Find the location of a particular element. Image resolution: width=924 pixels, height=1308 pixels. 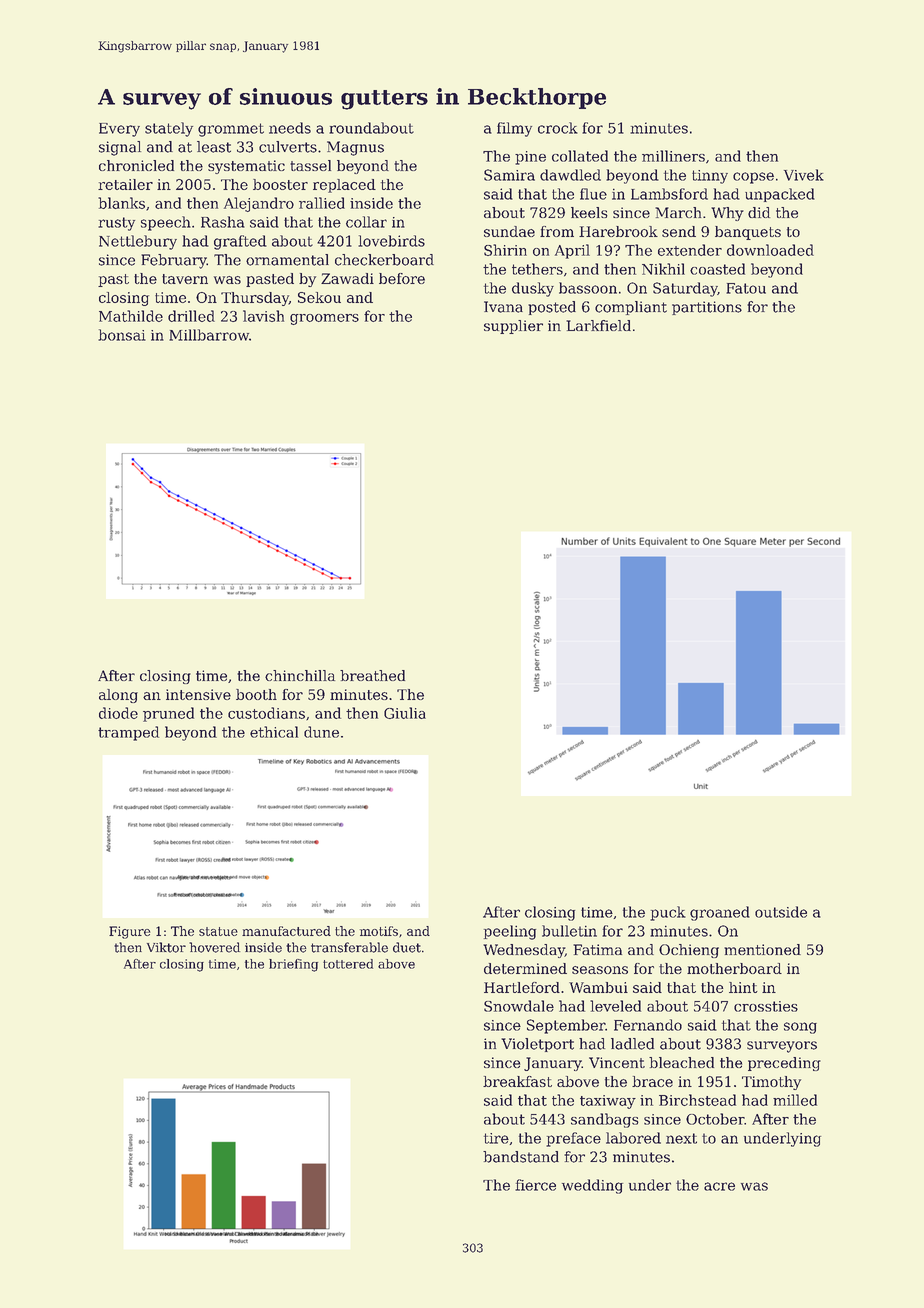

puck is located at coordinates (668, 913).
